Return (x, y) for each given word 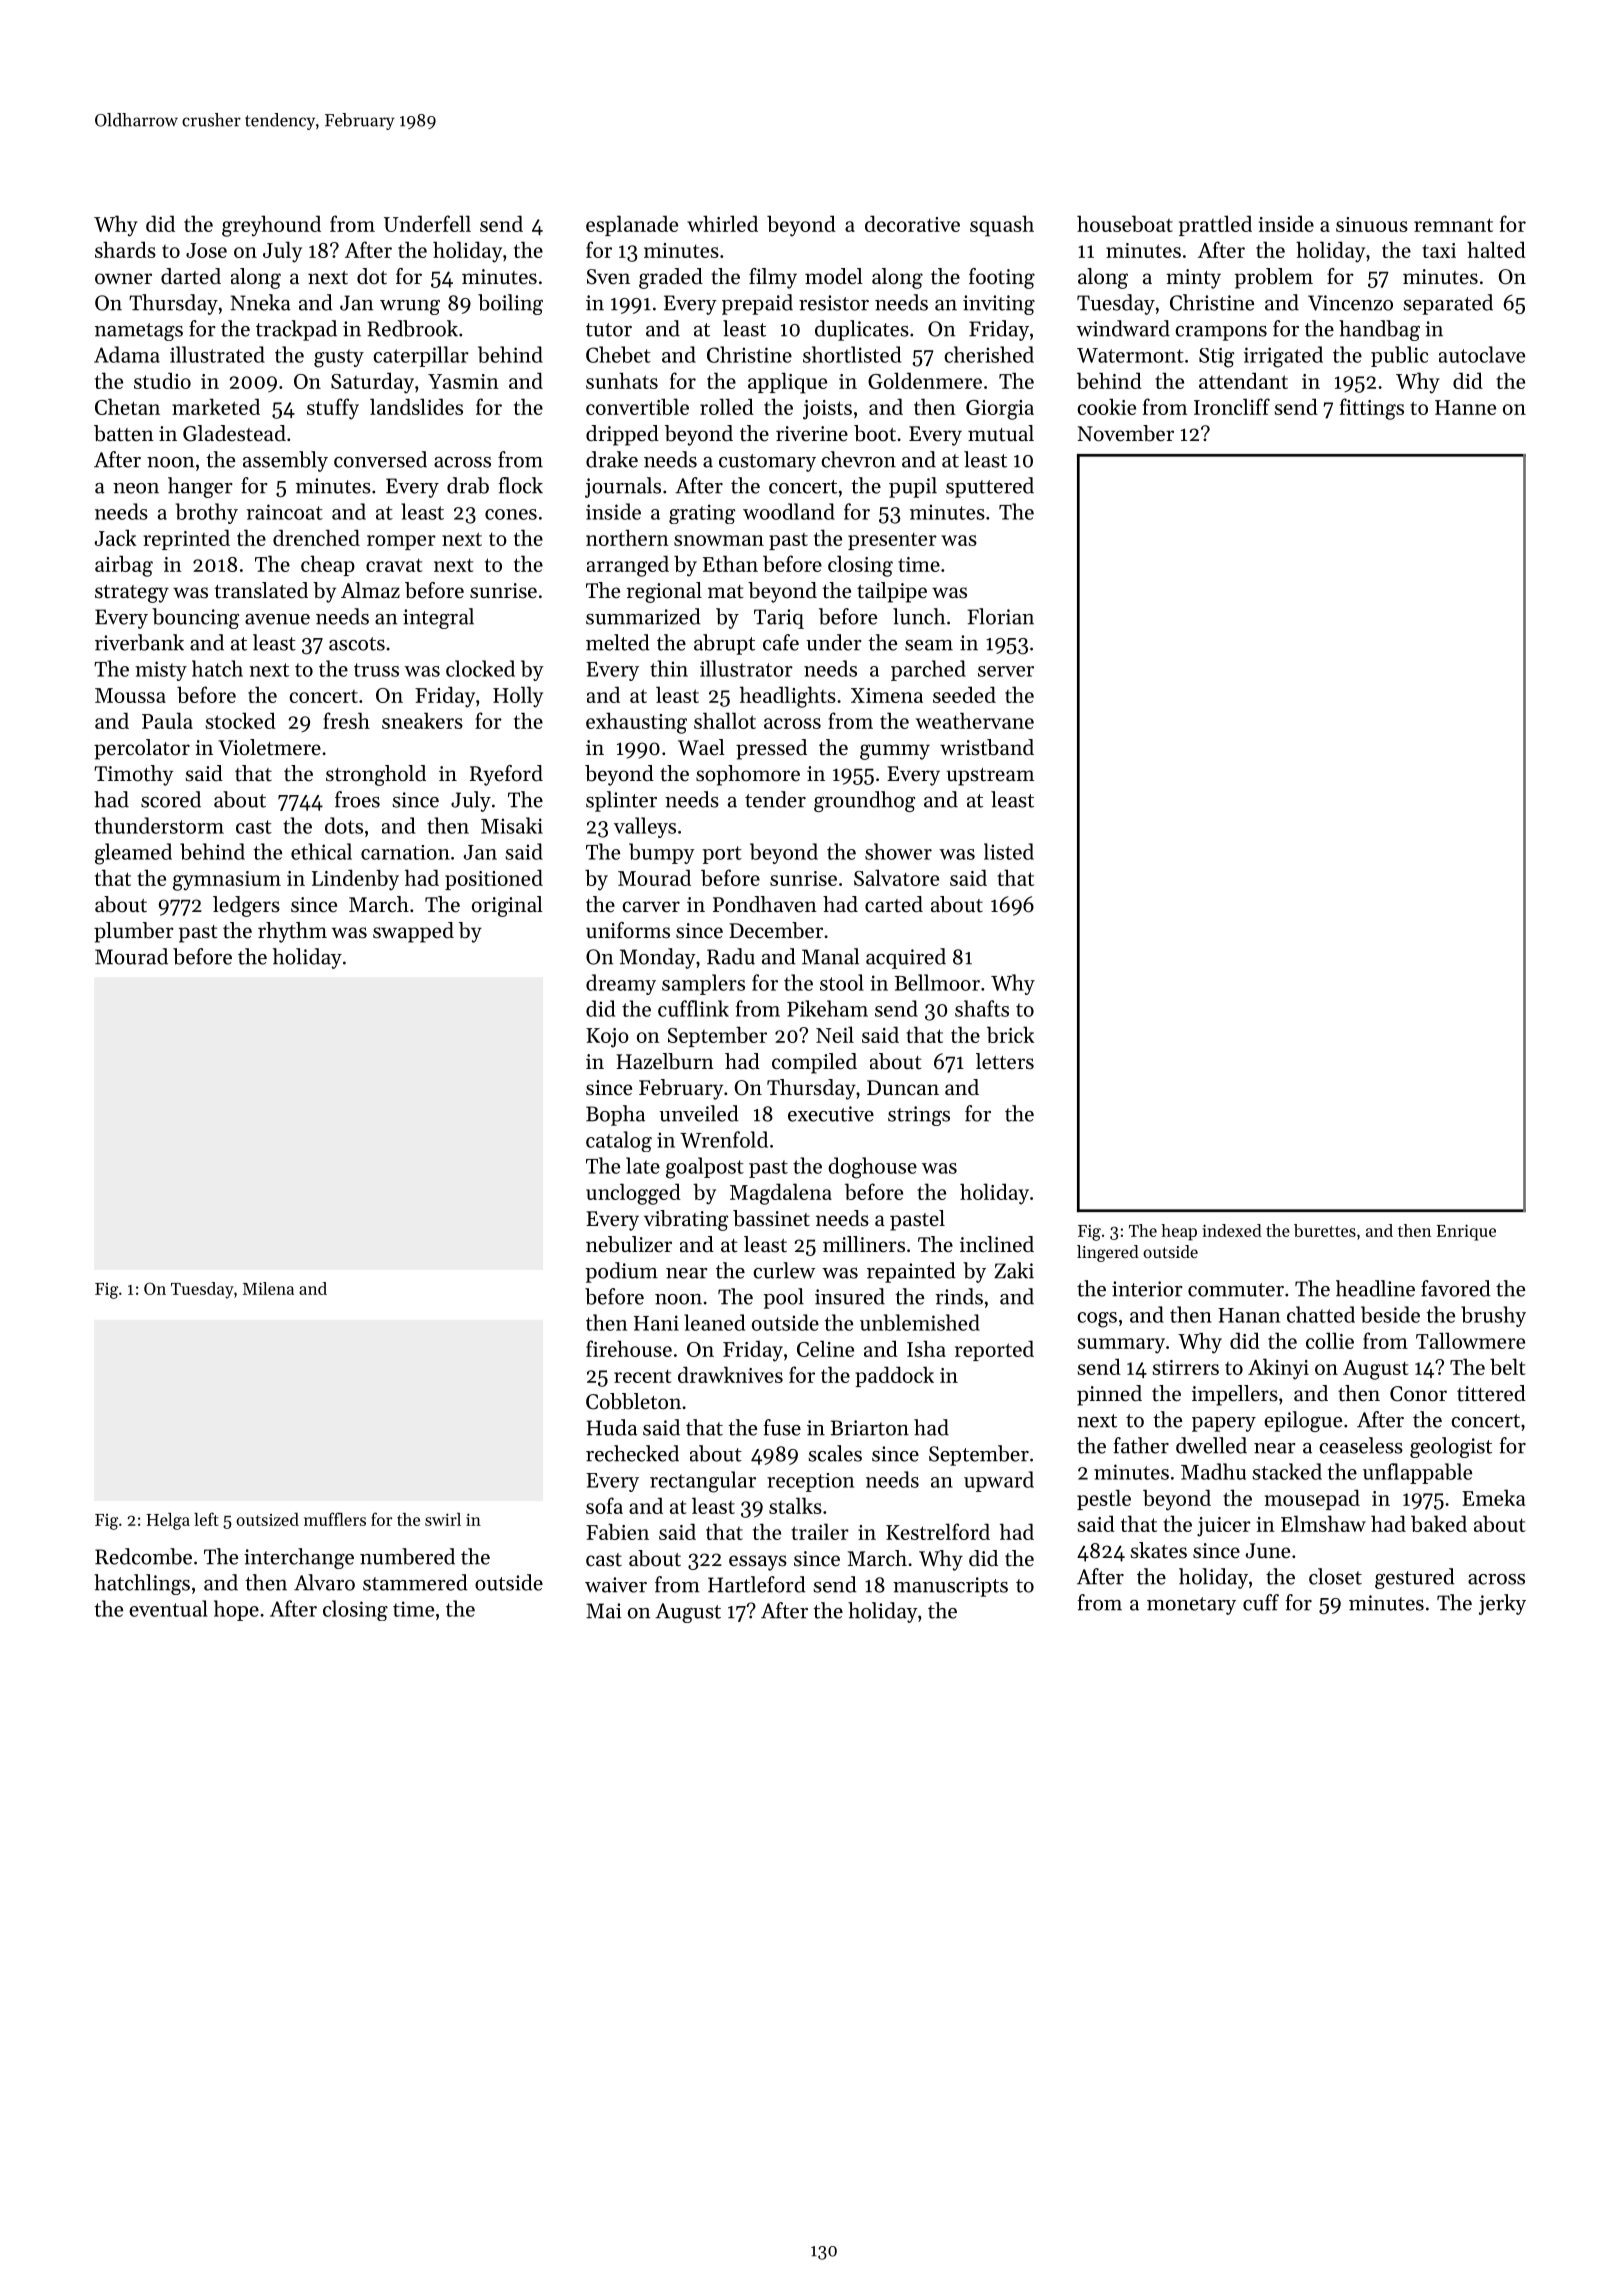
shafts (982, 1008)
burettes (1325, 1230)
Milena (268, 1288)
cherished (989, 354)
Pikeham (827, 1008)
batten (124, 433)
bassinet (771, 1218)
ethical (321, 851)
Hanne (1465, 407)
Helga (168, 1521)
